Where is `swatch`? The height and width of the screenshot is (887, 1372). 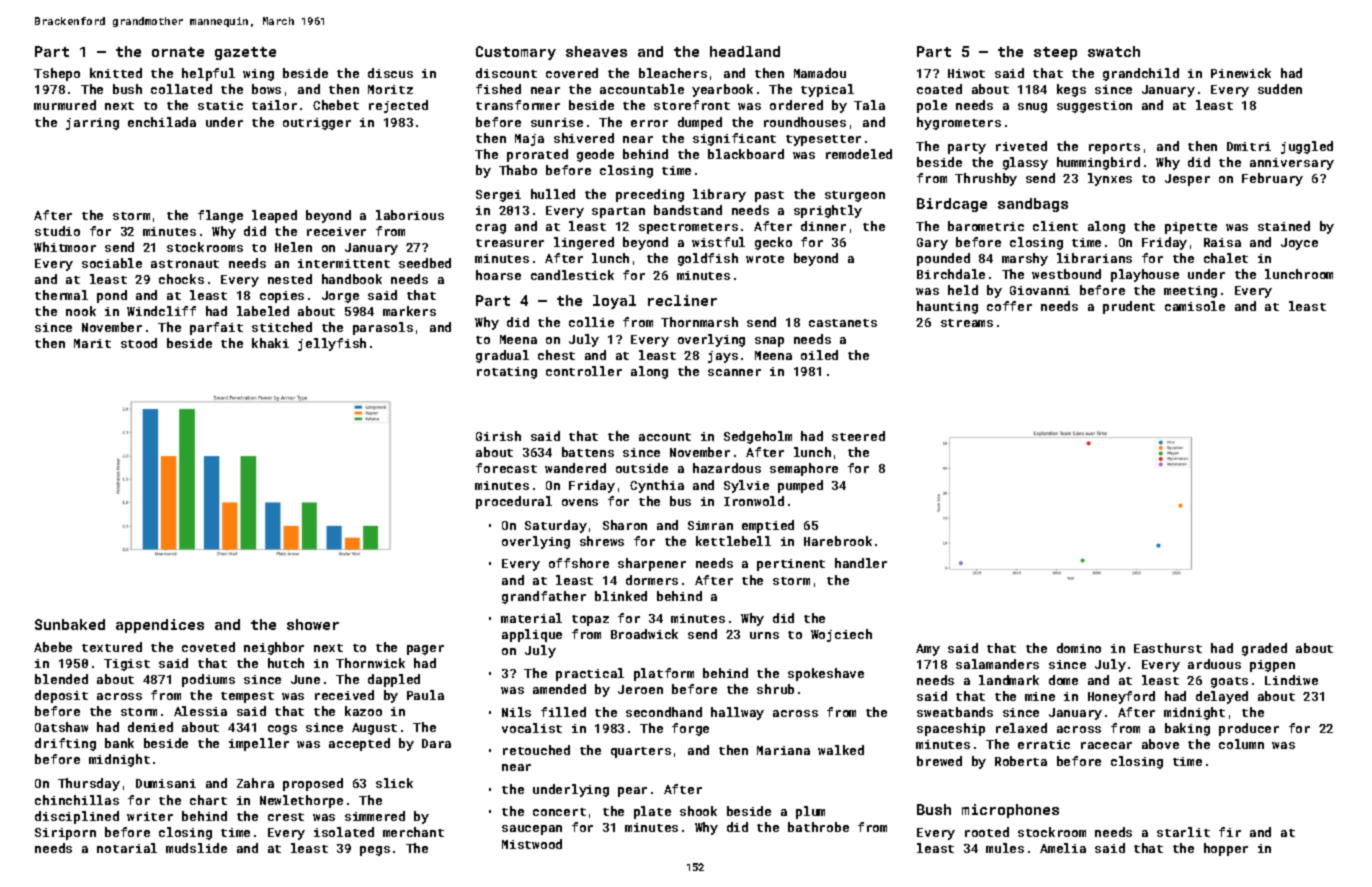
swatch is located at coordinates (1114, 51).
